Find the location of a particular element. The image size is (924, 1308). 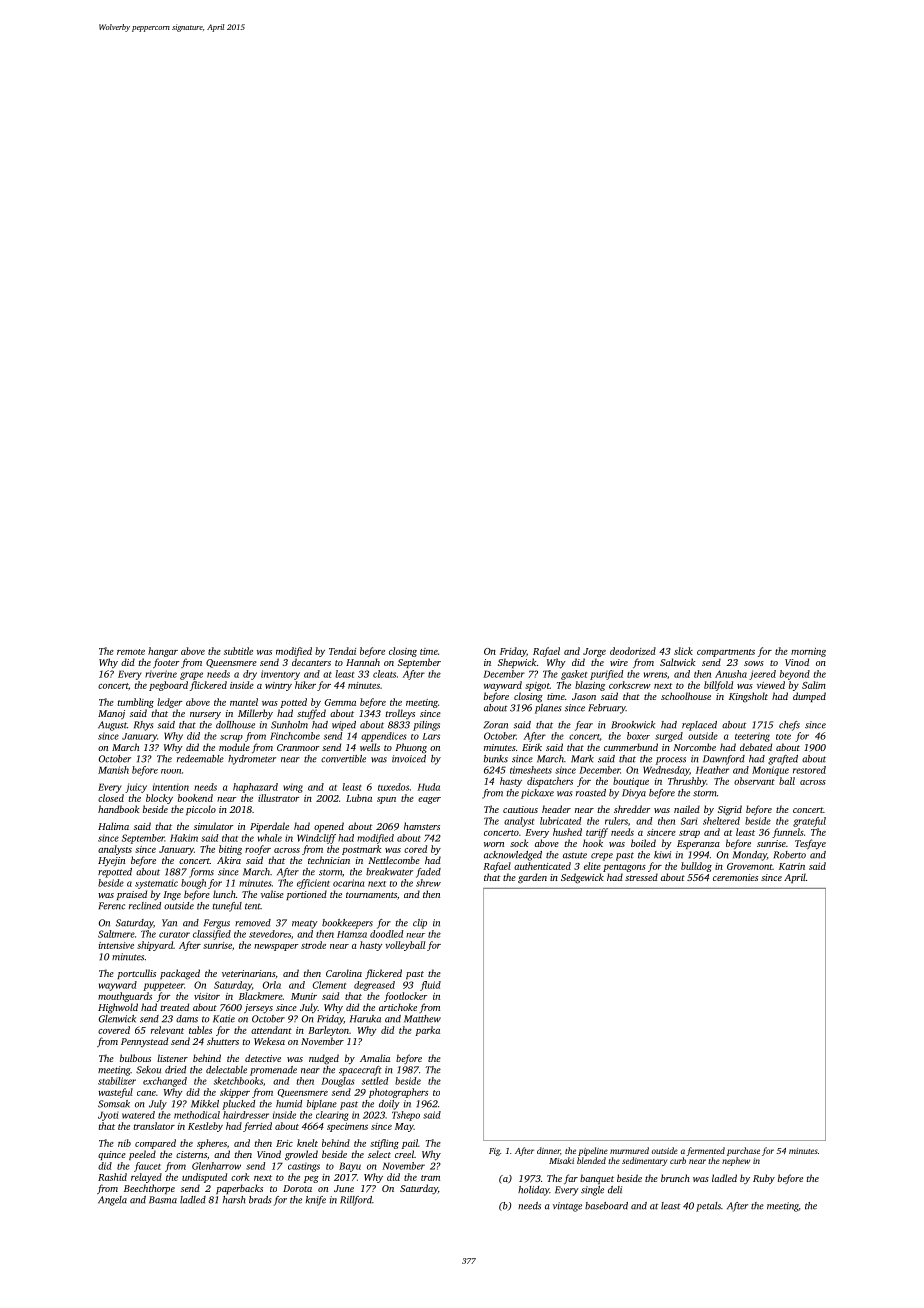

vintage is located at coordinates (567, 1207).
